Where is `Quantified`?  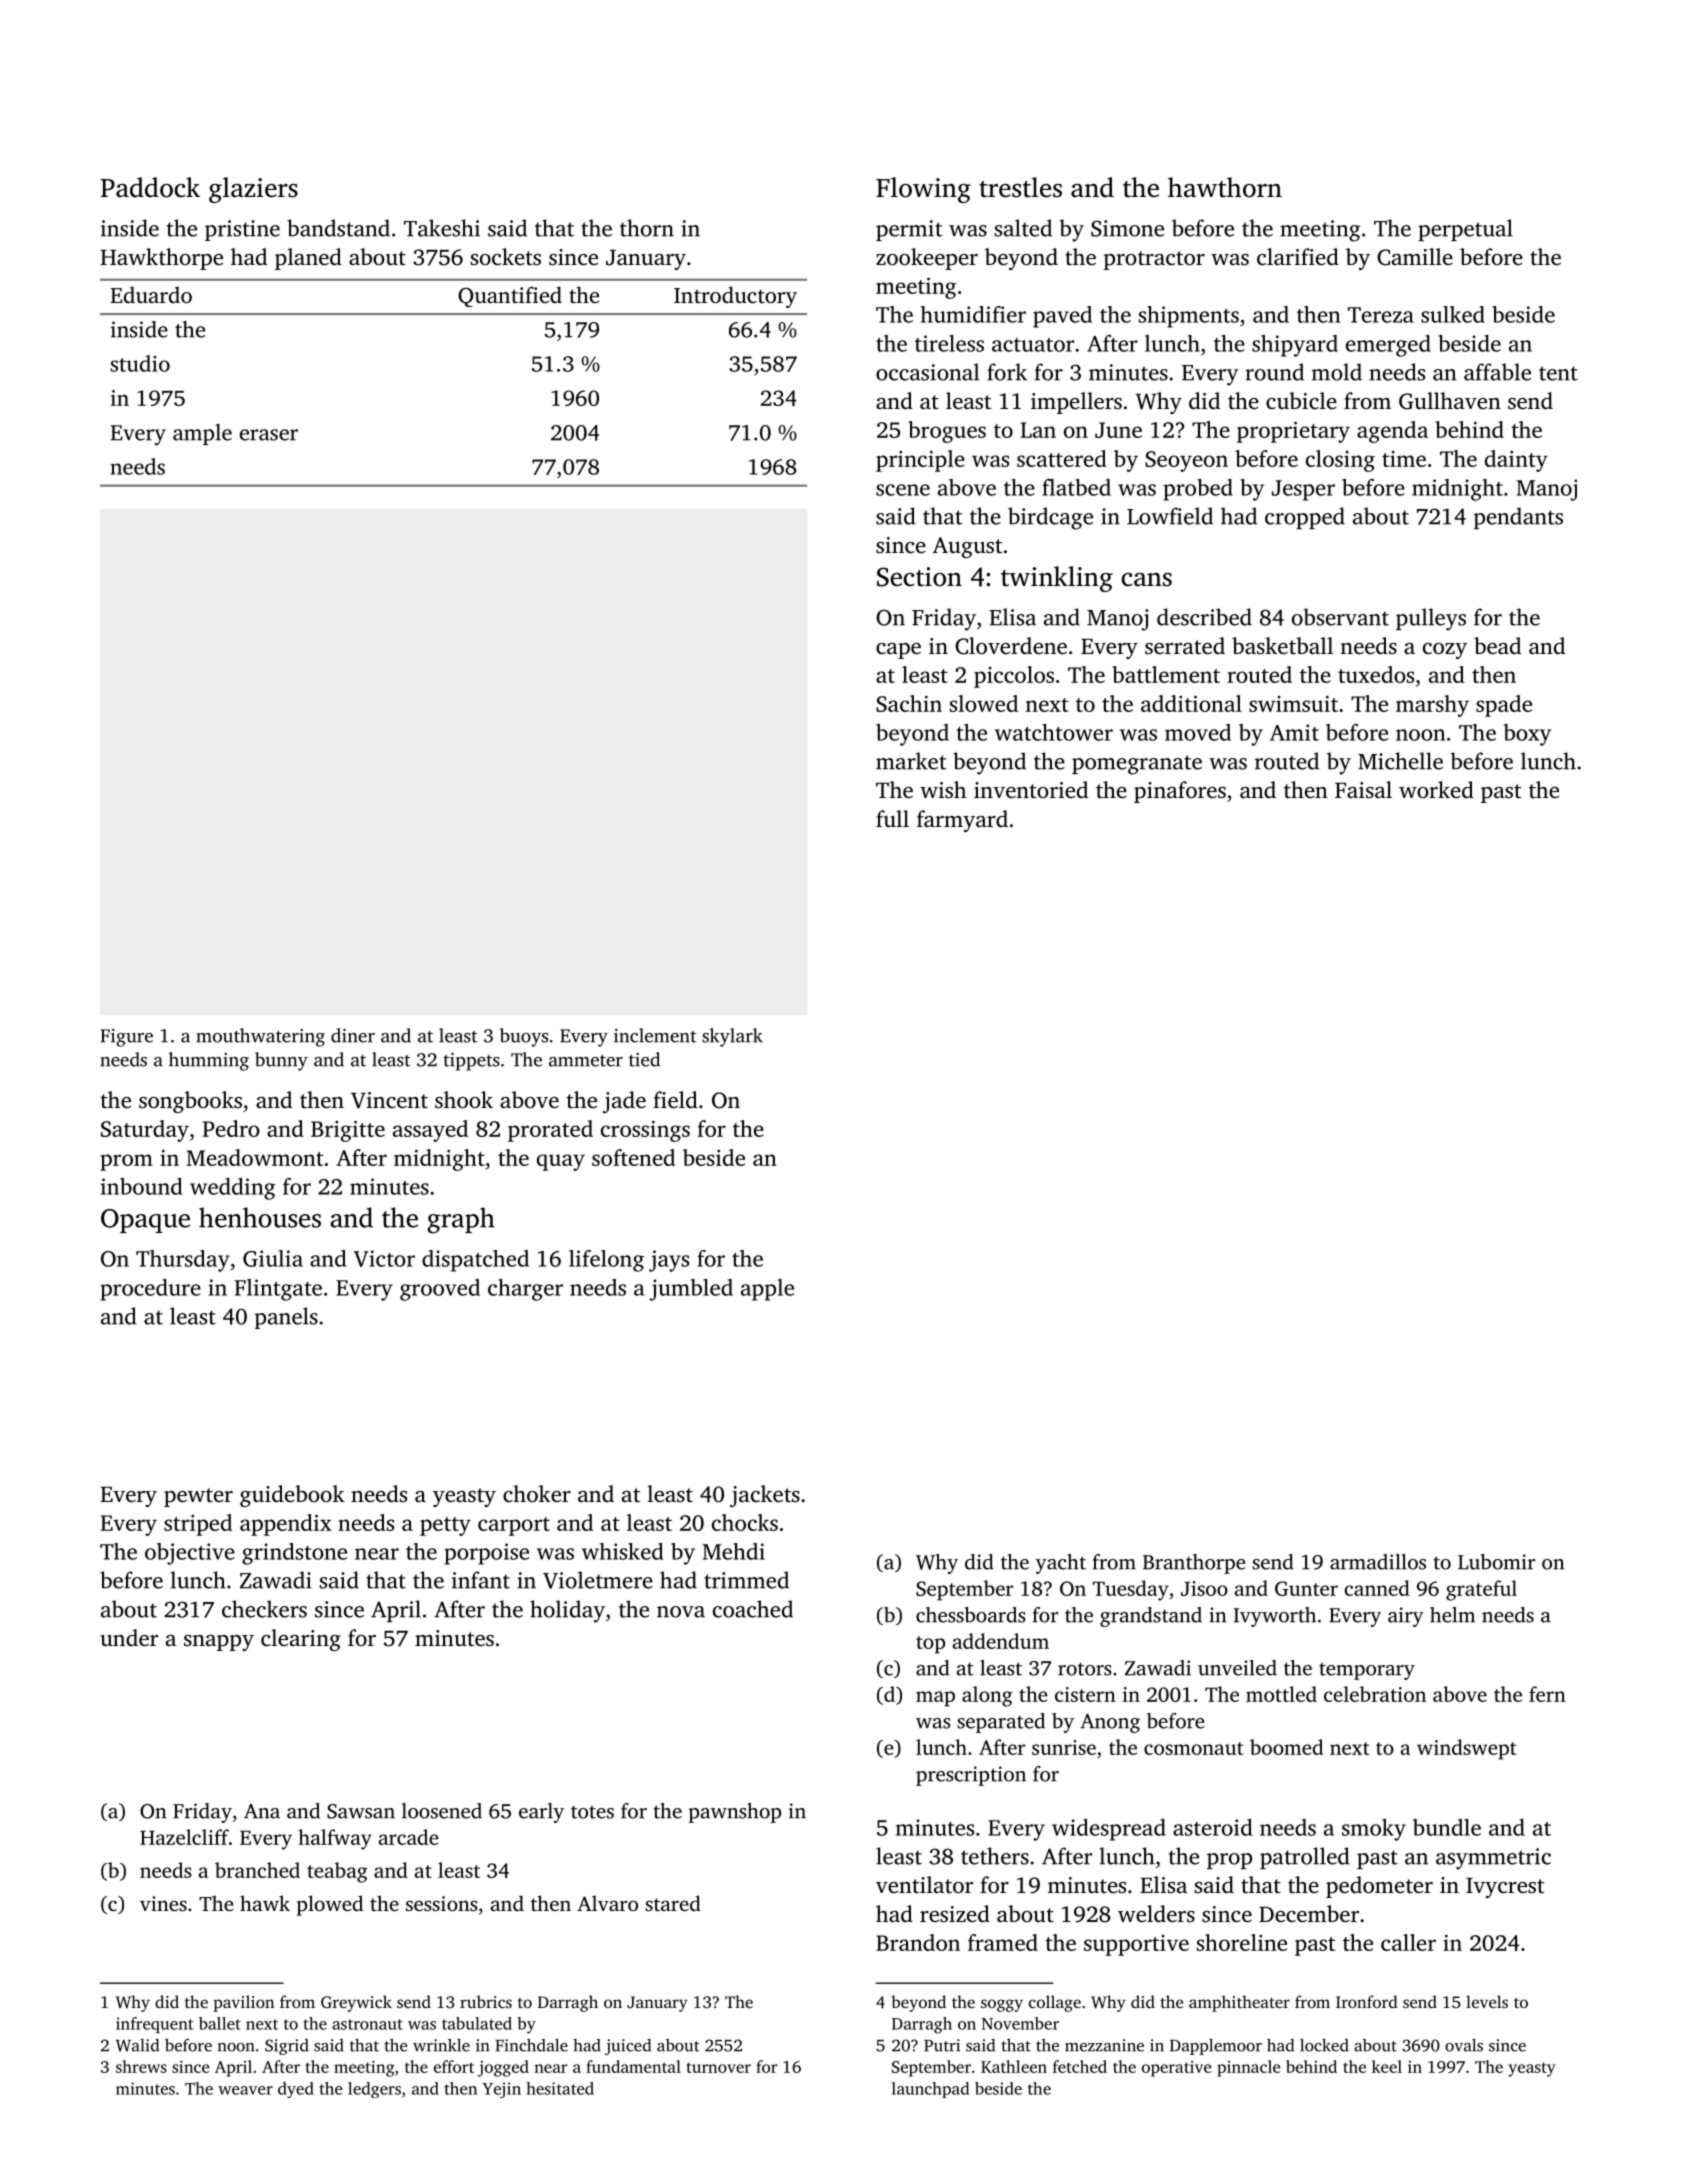
Quantified is located at coordinates (510, 296).
